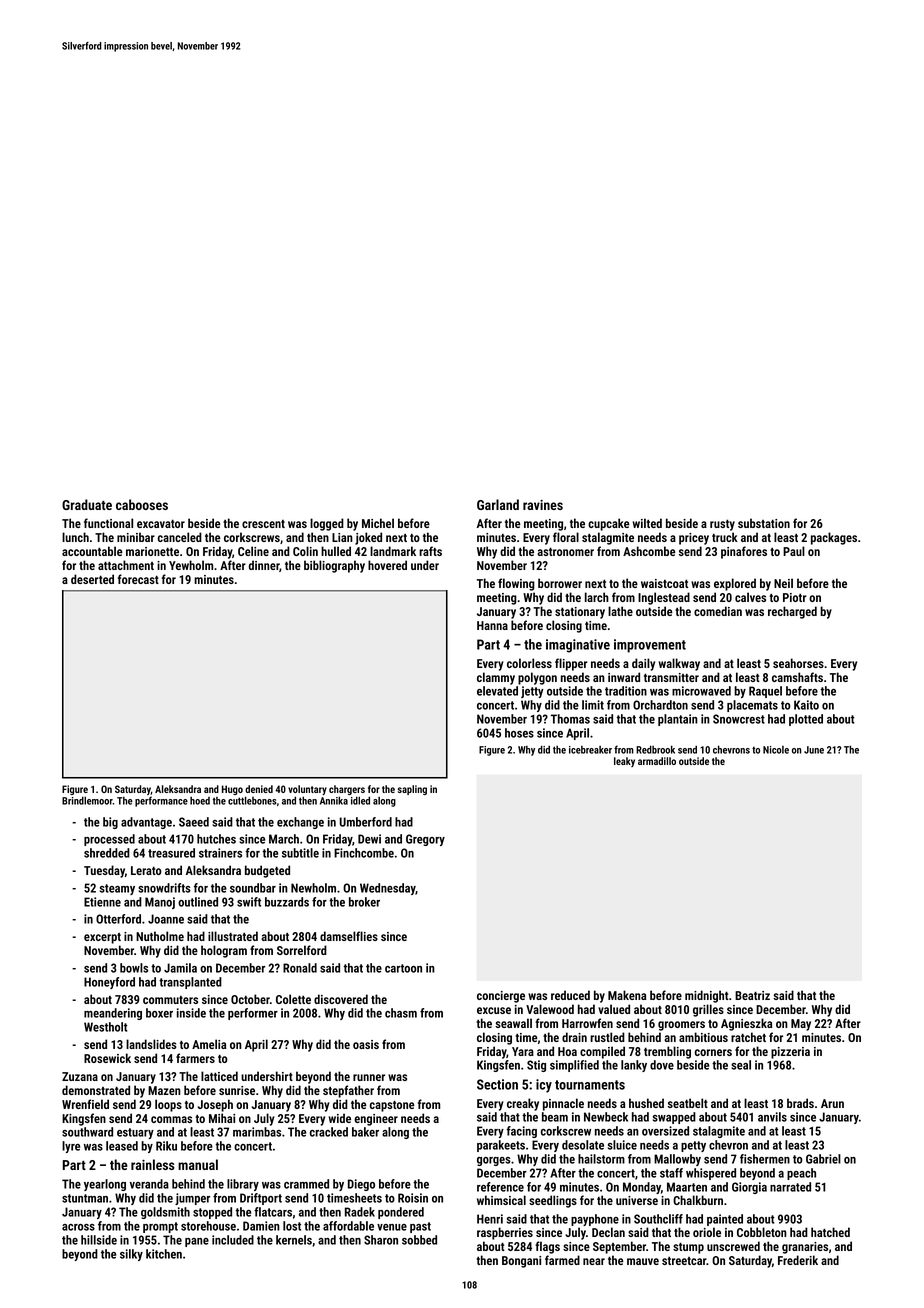  Describe the element at coordinates (772, 1117) in the screenshot. I see `anvils` at that location.
